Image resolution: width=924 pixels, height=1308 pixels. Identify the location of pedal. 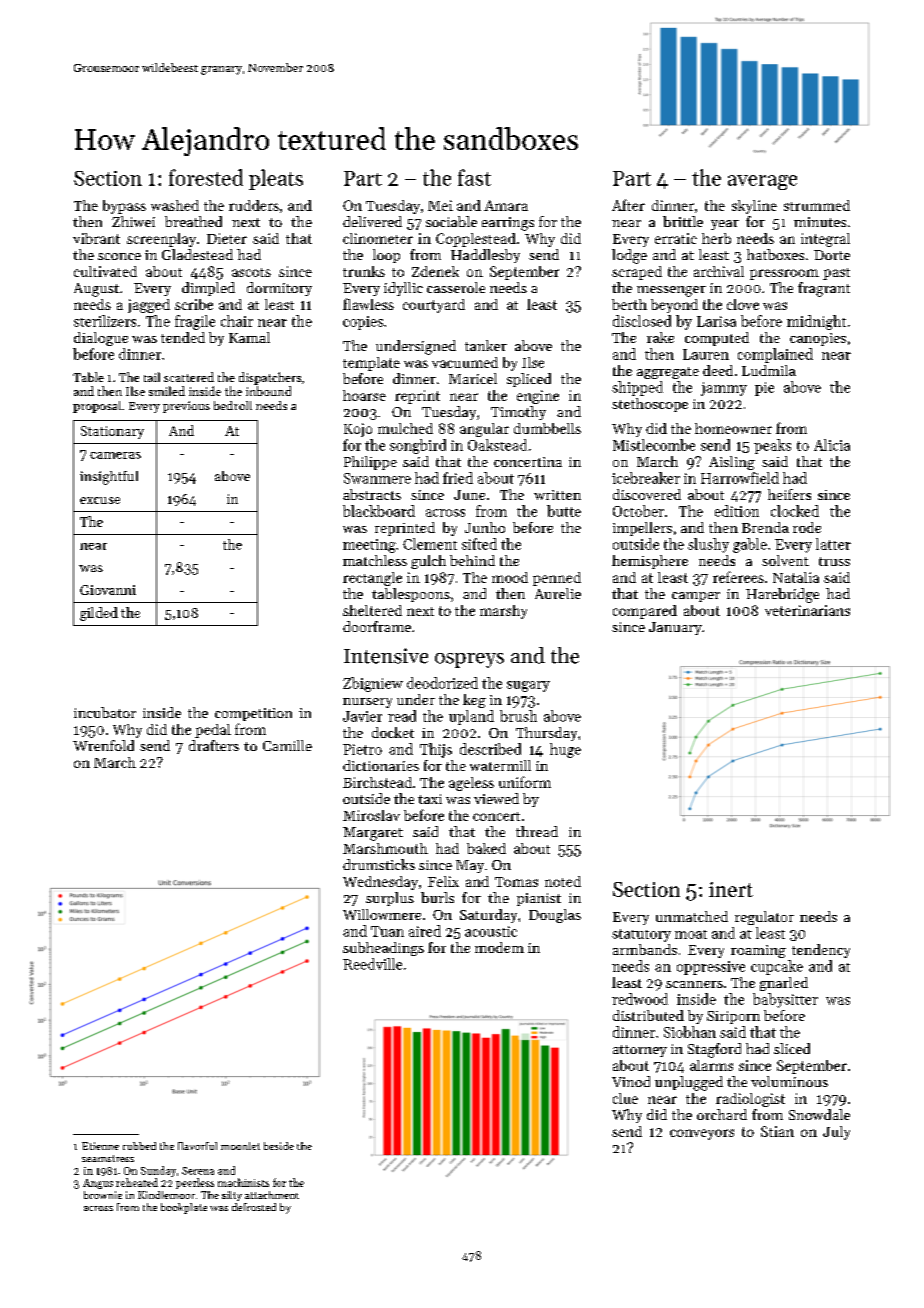
(213, 731).
